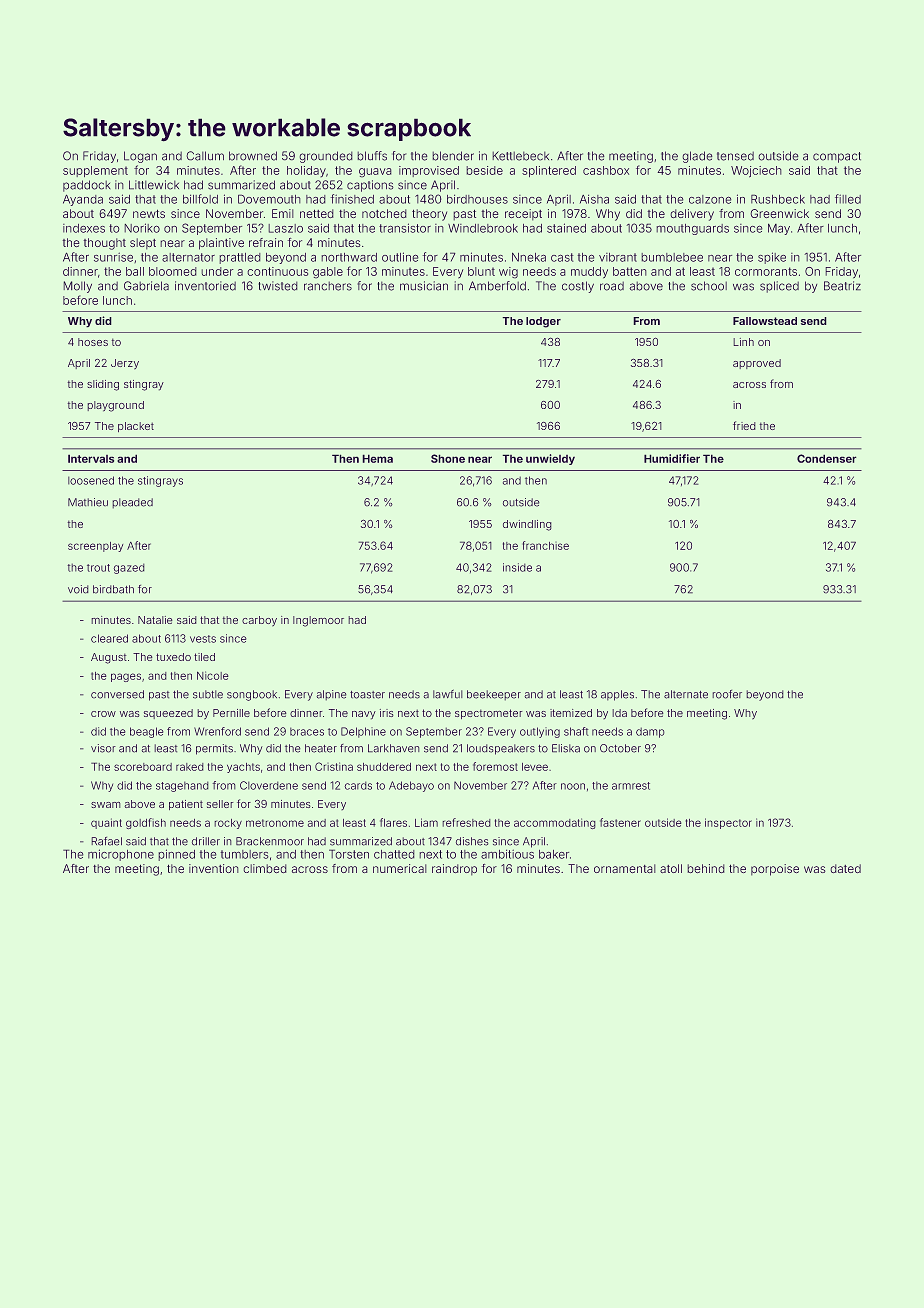 The height and width of the image is (1308, 924). I want to click on Humidifier, so click(672, 458).
